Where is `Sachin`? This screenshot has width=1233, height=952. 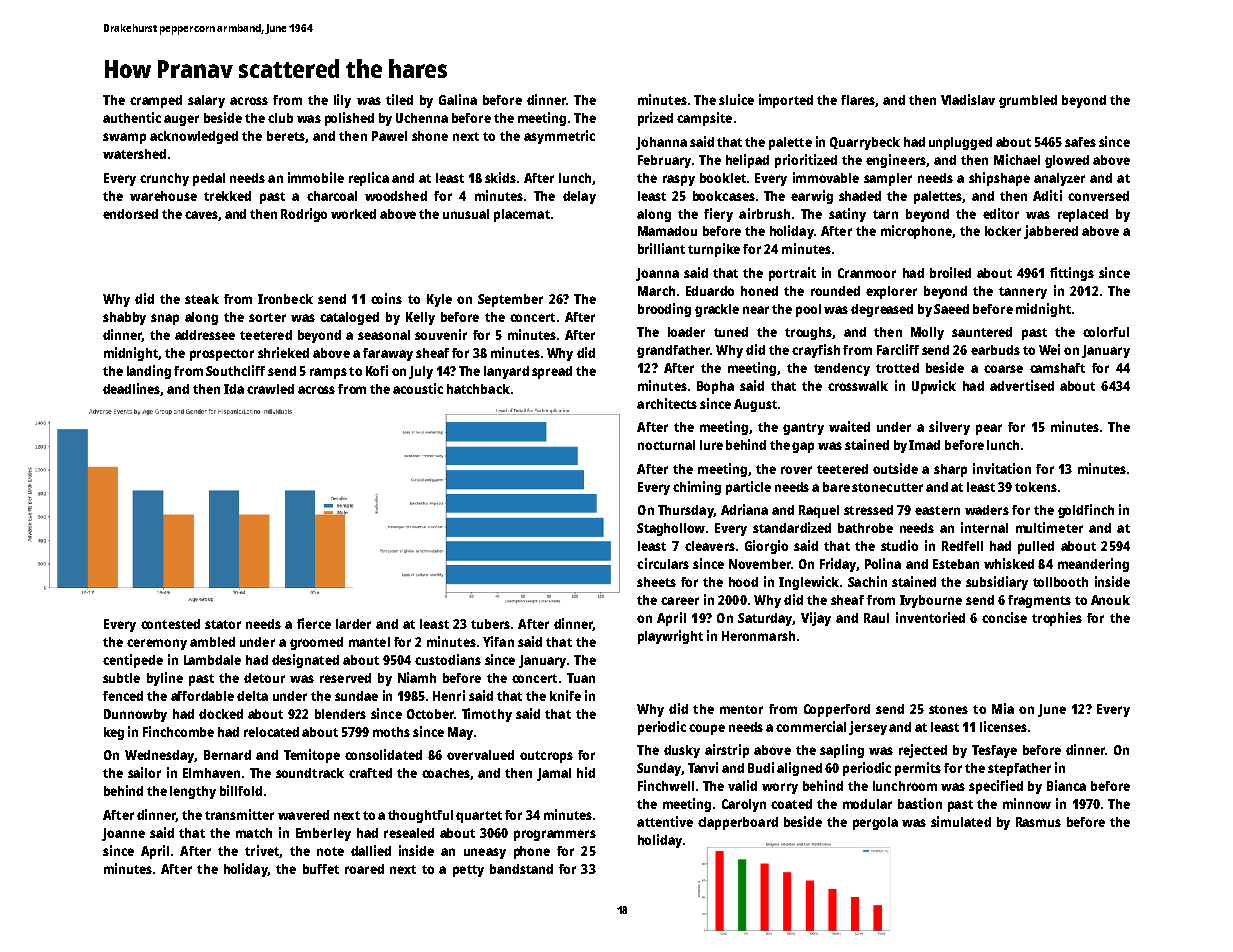
Sachin is located at coordinates (867, 581).
